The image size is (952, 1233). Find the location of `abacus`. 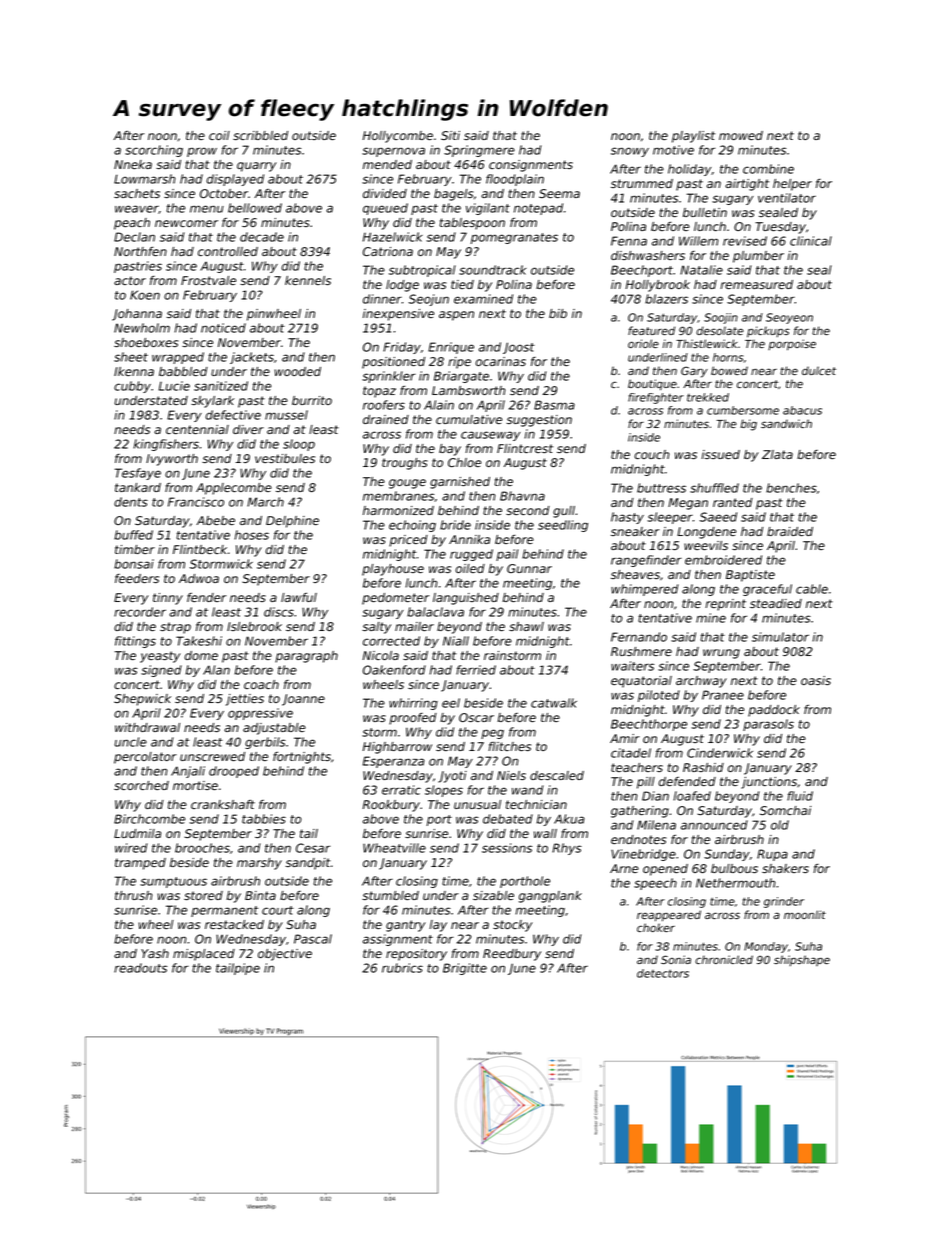

abacus is located at coordinates (802, 410).
